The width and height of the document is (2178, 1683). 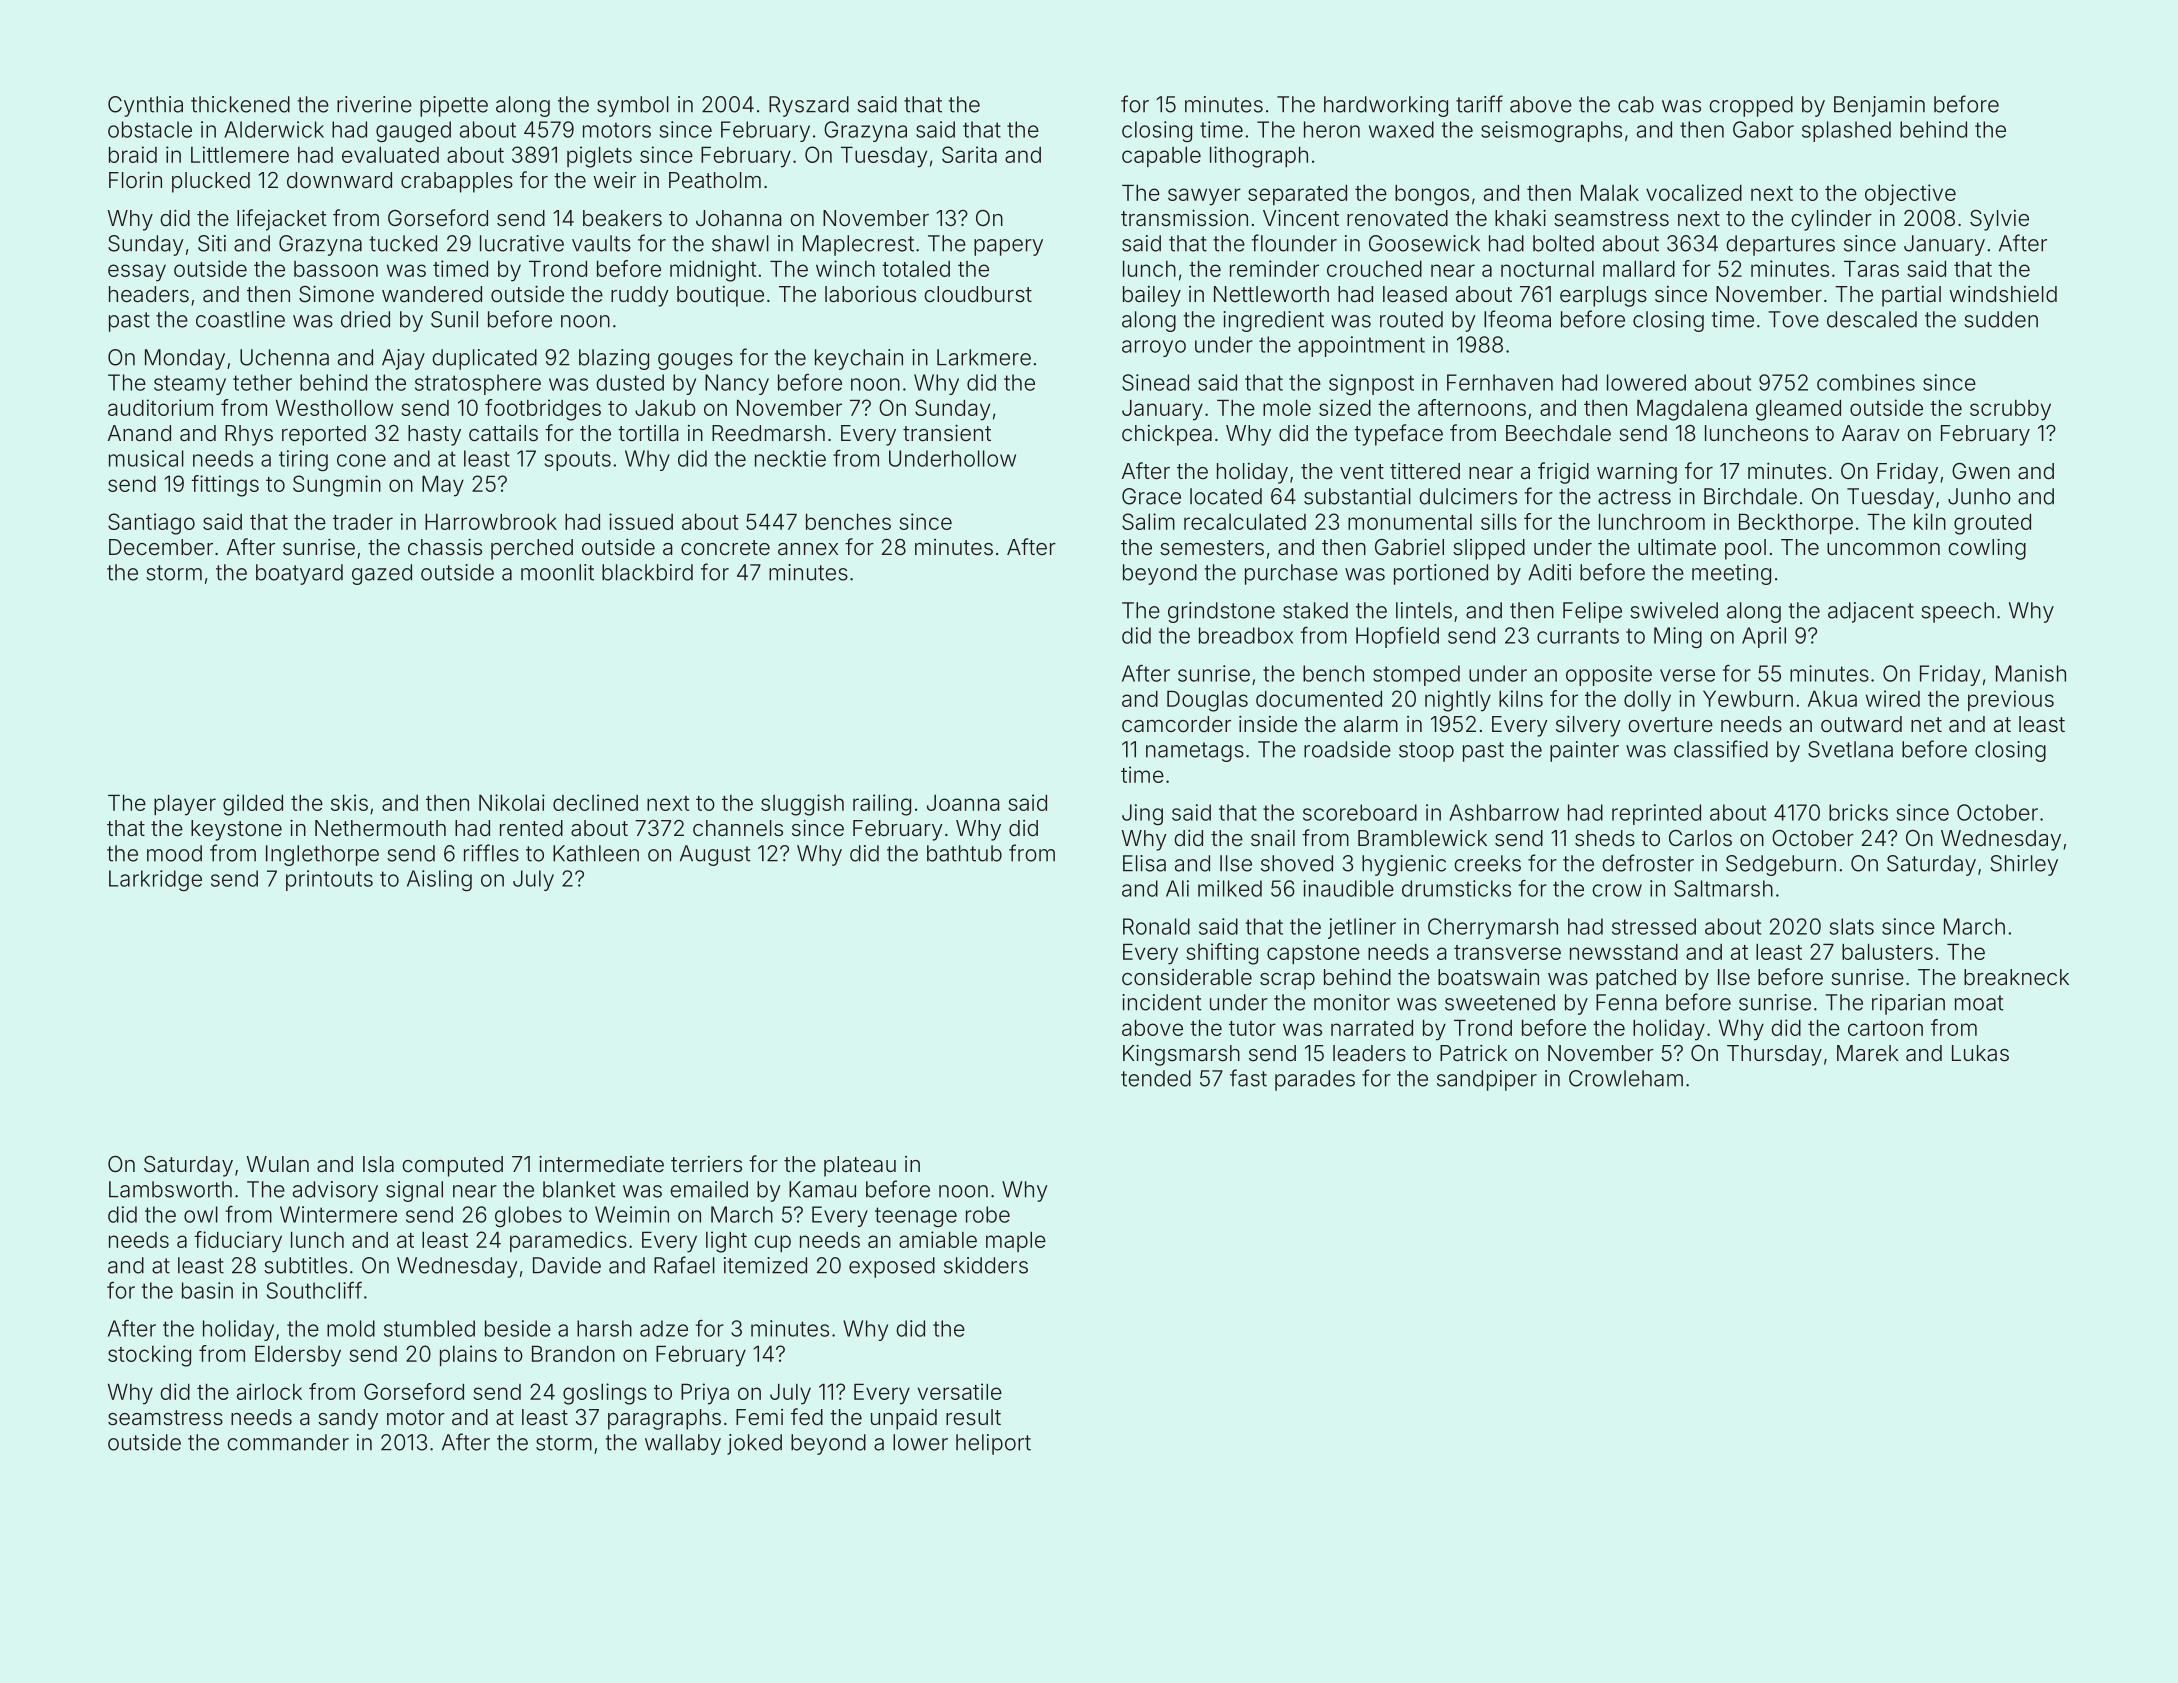 What do you see at coordinates (299, 574) in the document?
I see `boatyard` at bounding box center [299, 574].
